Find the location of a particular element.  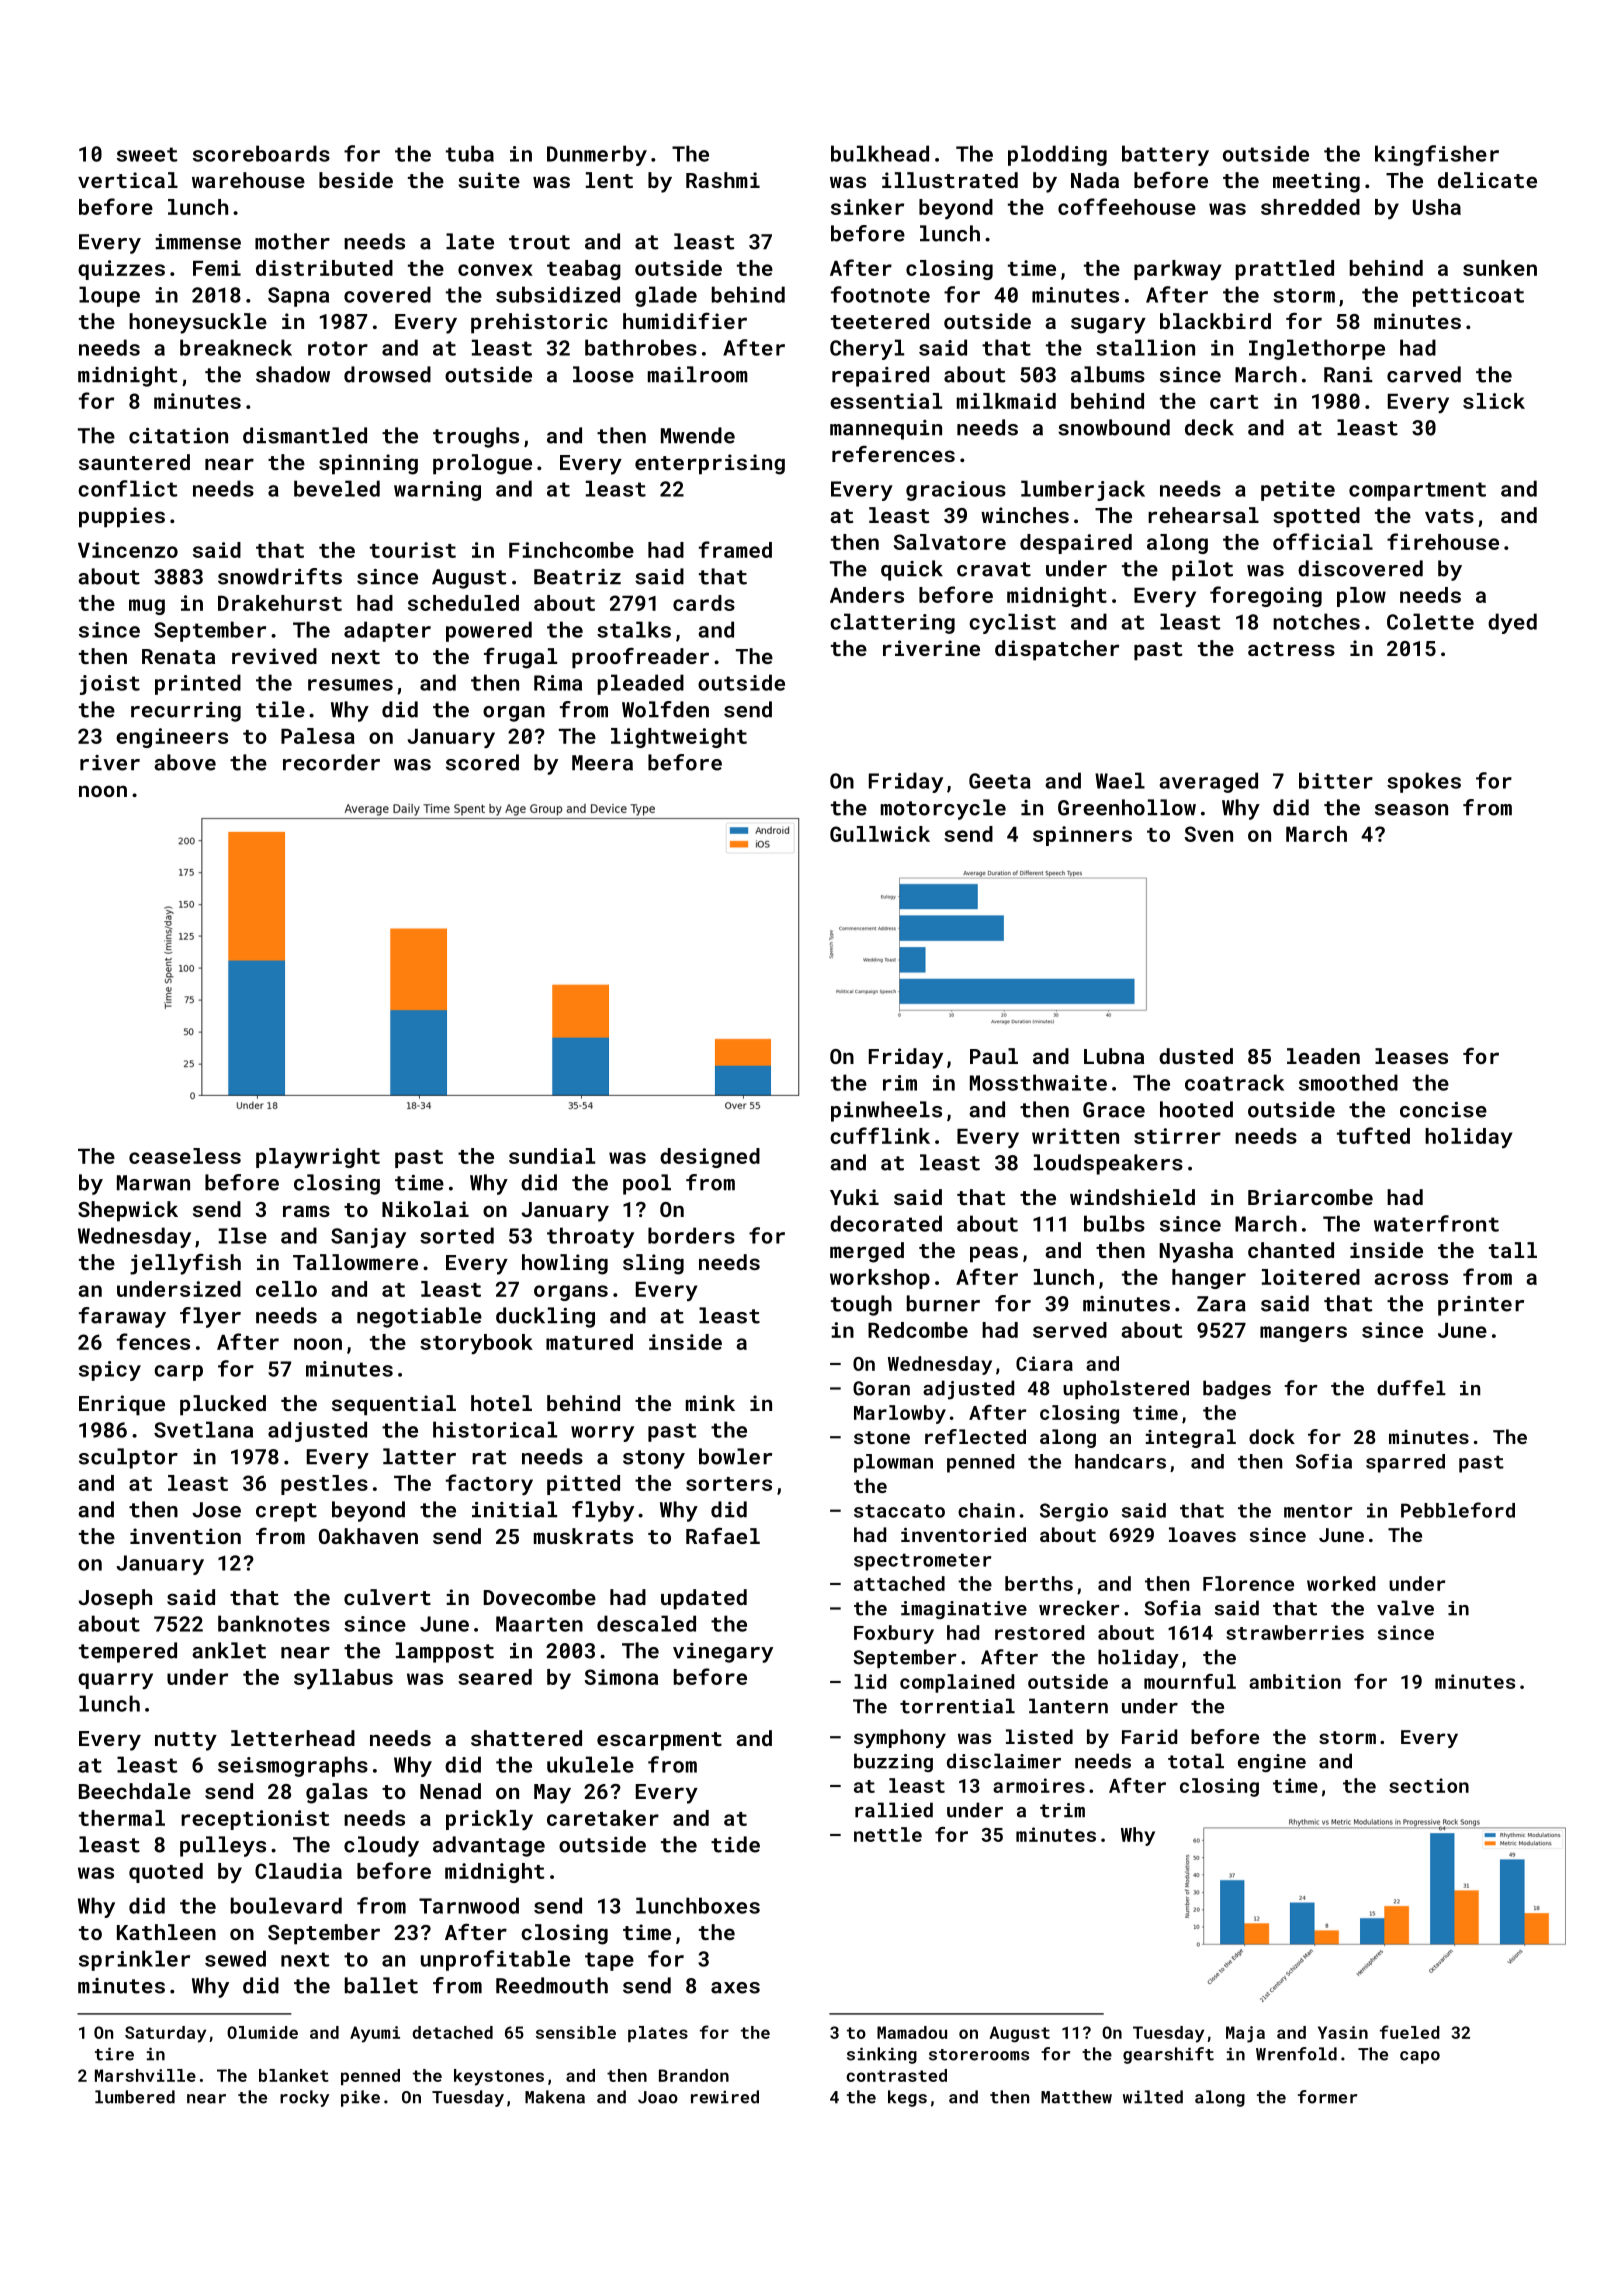

sweet is located at coordinates (147, 154).
